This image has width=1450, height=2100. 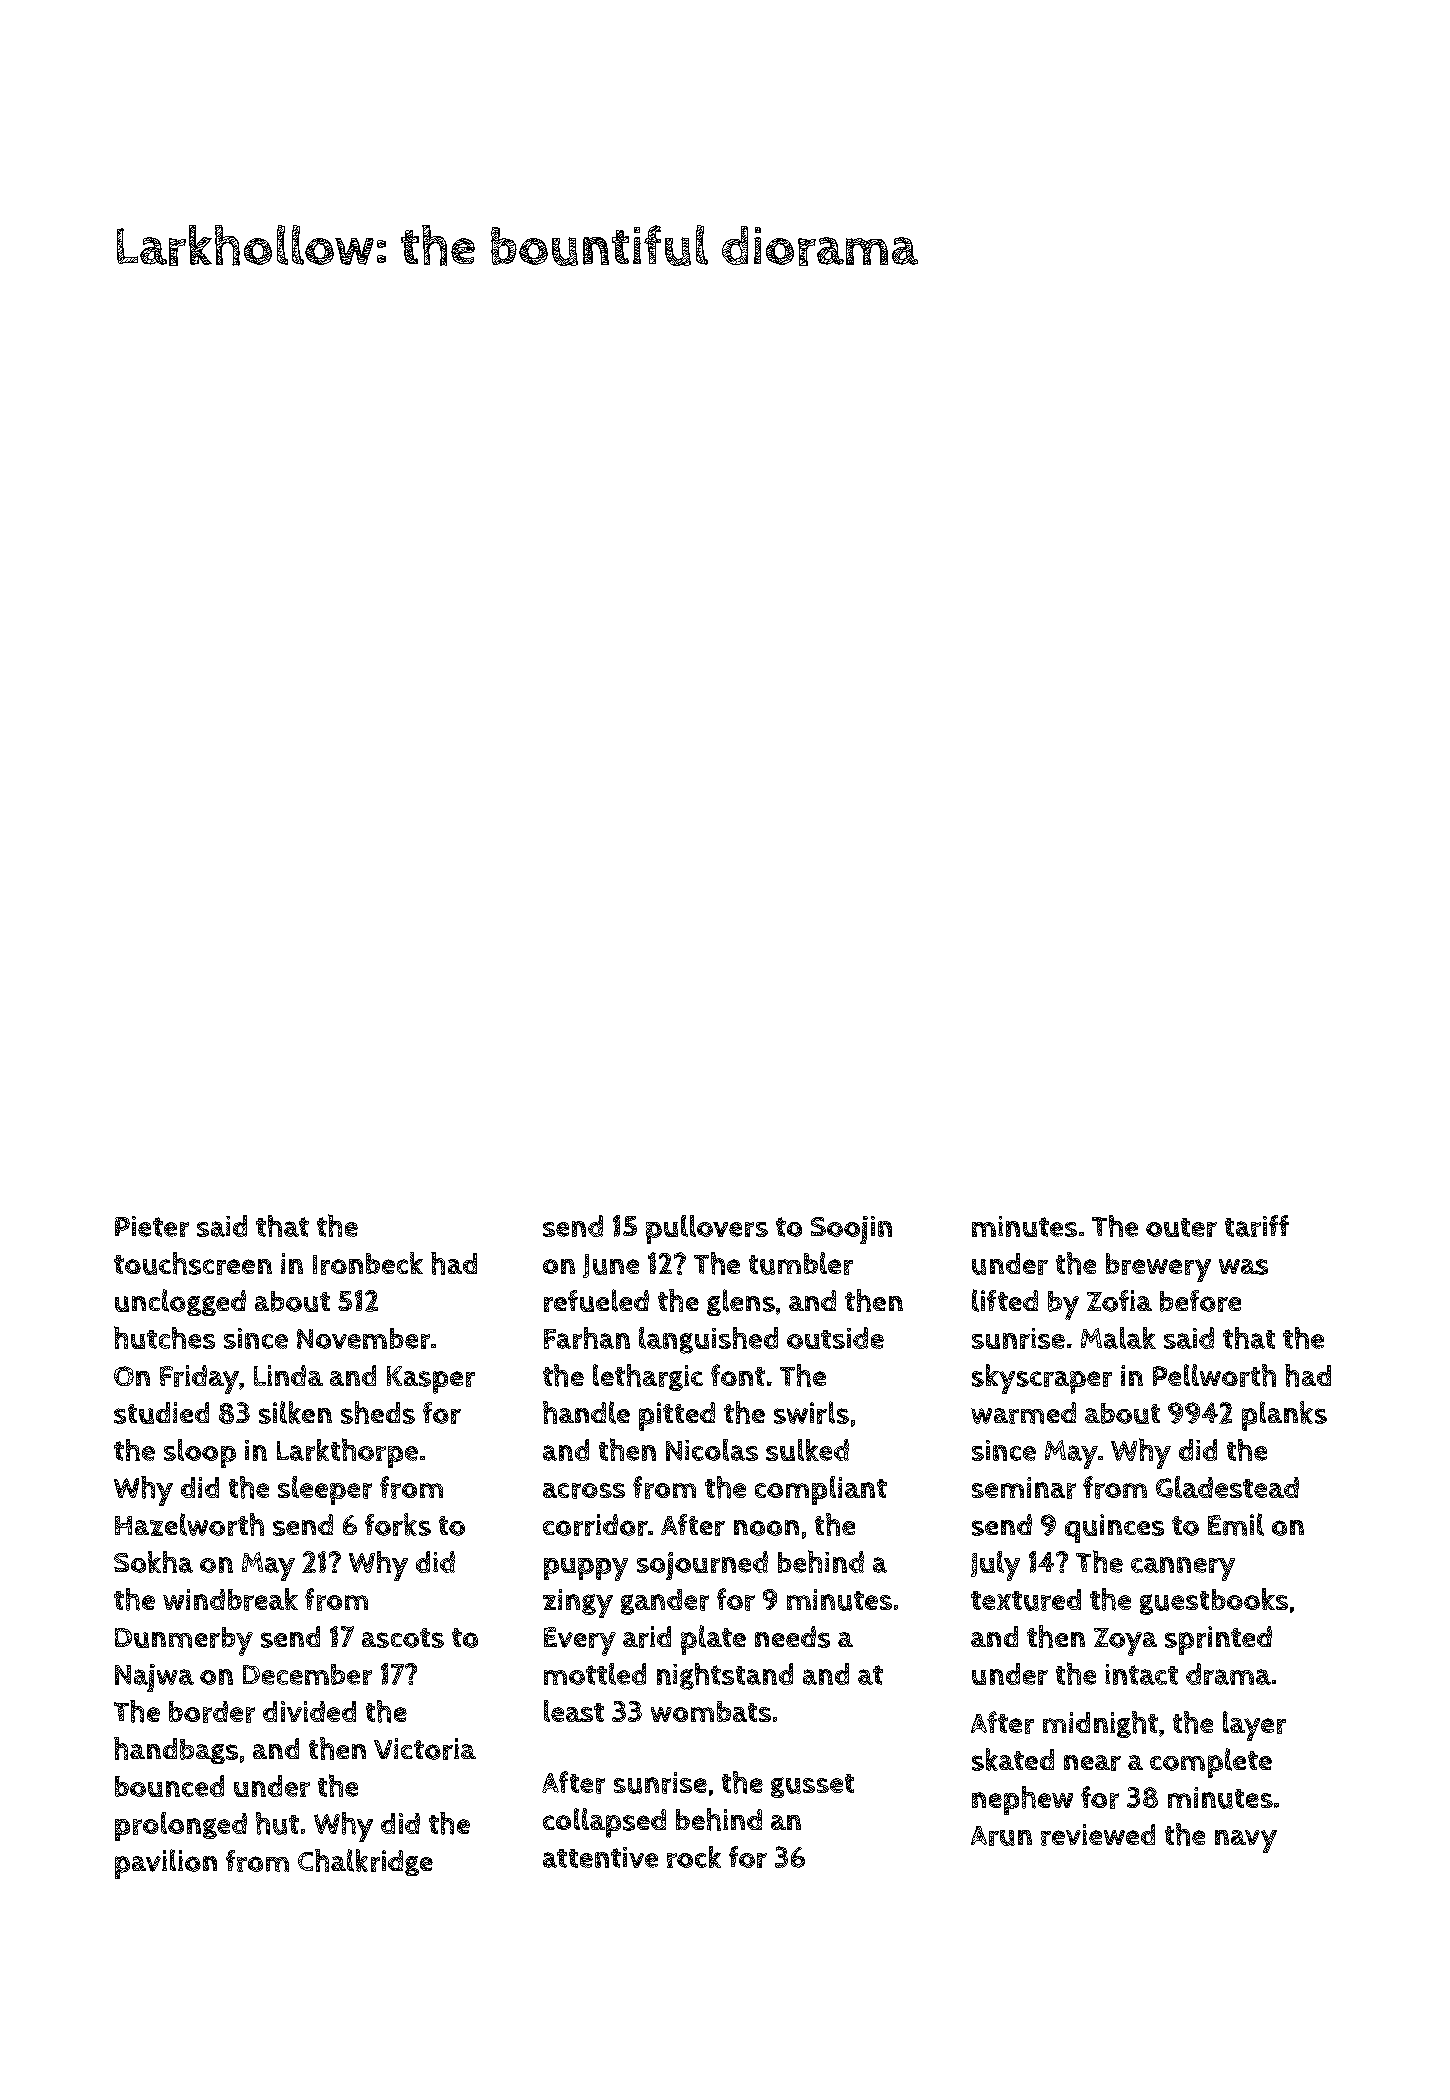 I want to click on navy, so click(x=1246, y=1841).
